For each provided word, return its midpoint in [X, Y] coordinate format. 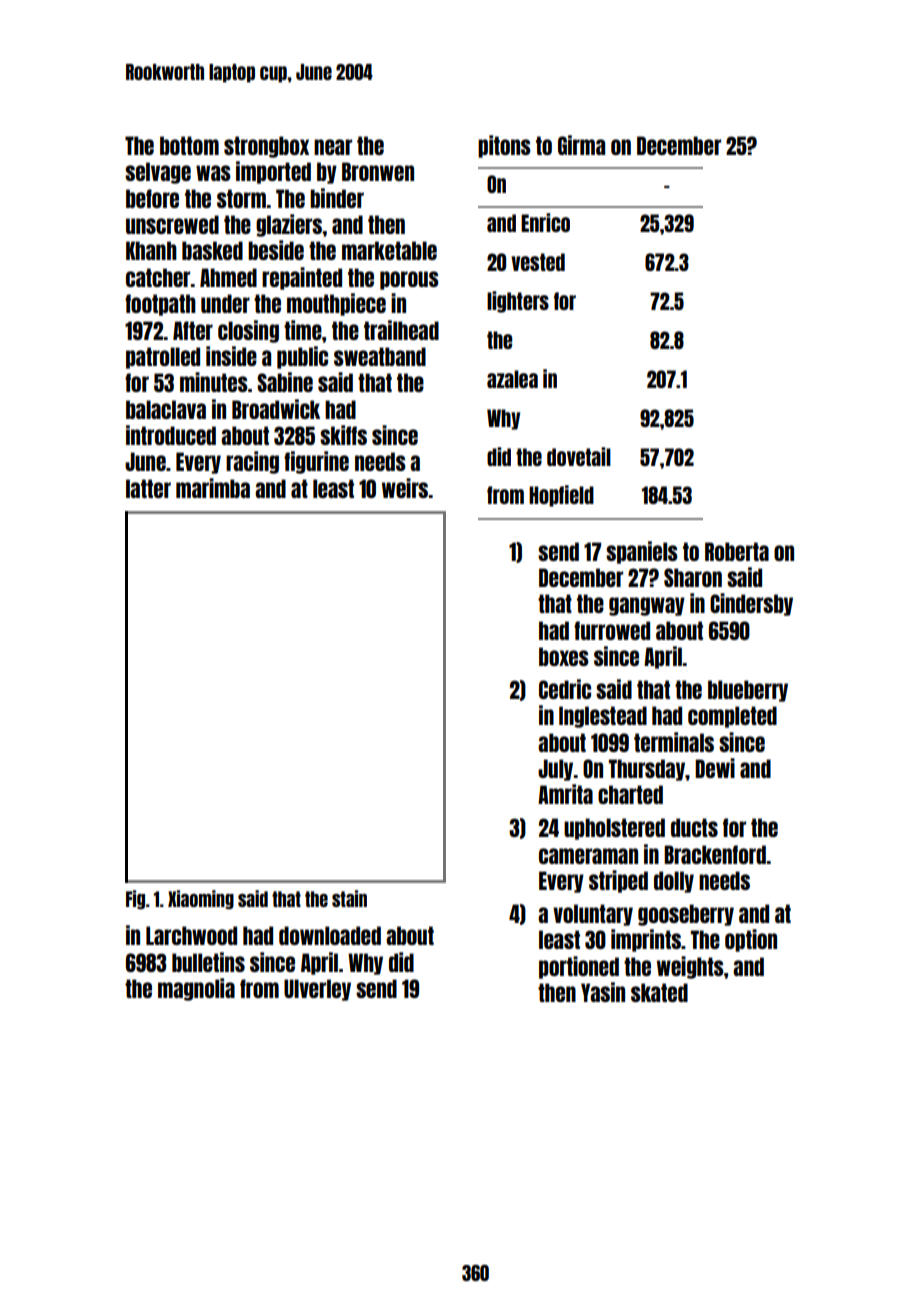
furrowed [612, 630]
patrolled [163, 358]
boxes [564, 656]
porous [409, 280]
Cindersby [751, 604]
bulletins [208, 962]
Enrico [545, 222]
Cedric [565, 689]
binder [337, 198]
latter [148, 488]
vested [538, 262]
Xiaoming [201, 899]
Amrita [565, 794]
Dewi [715, 768]
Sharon [693, 577]
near [333, 147]
